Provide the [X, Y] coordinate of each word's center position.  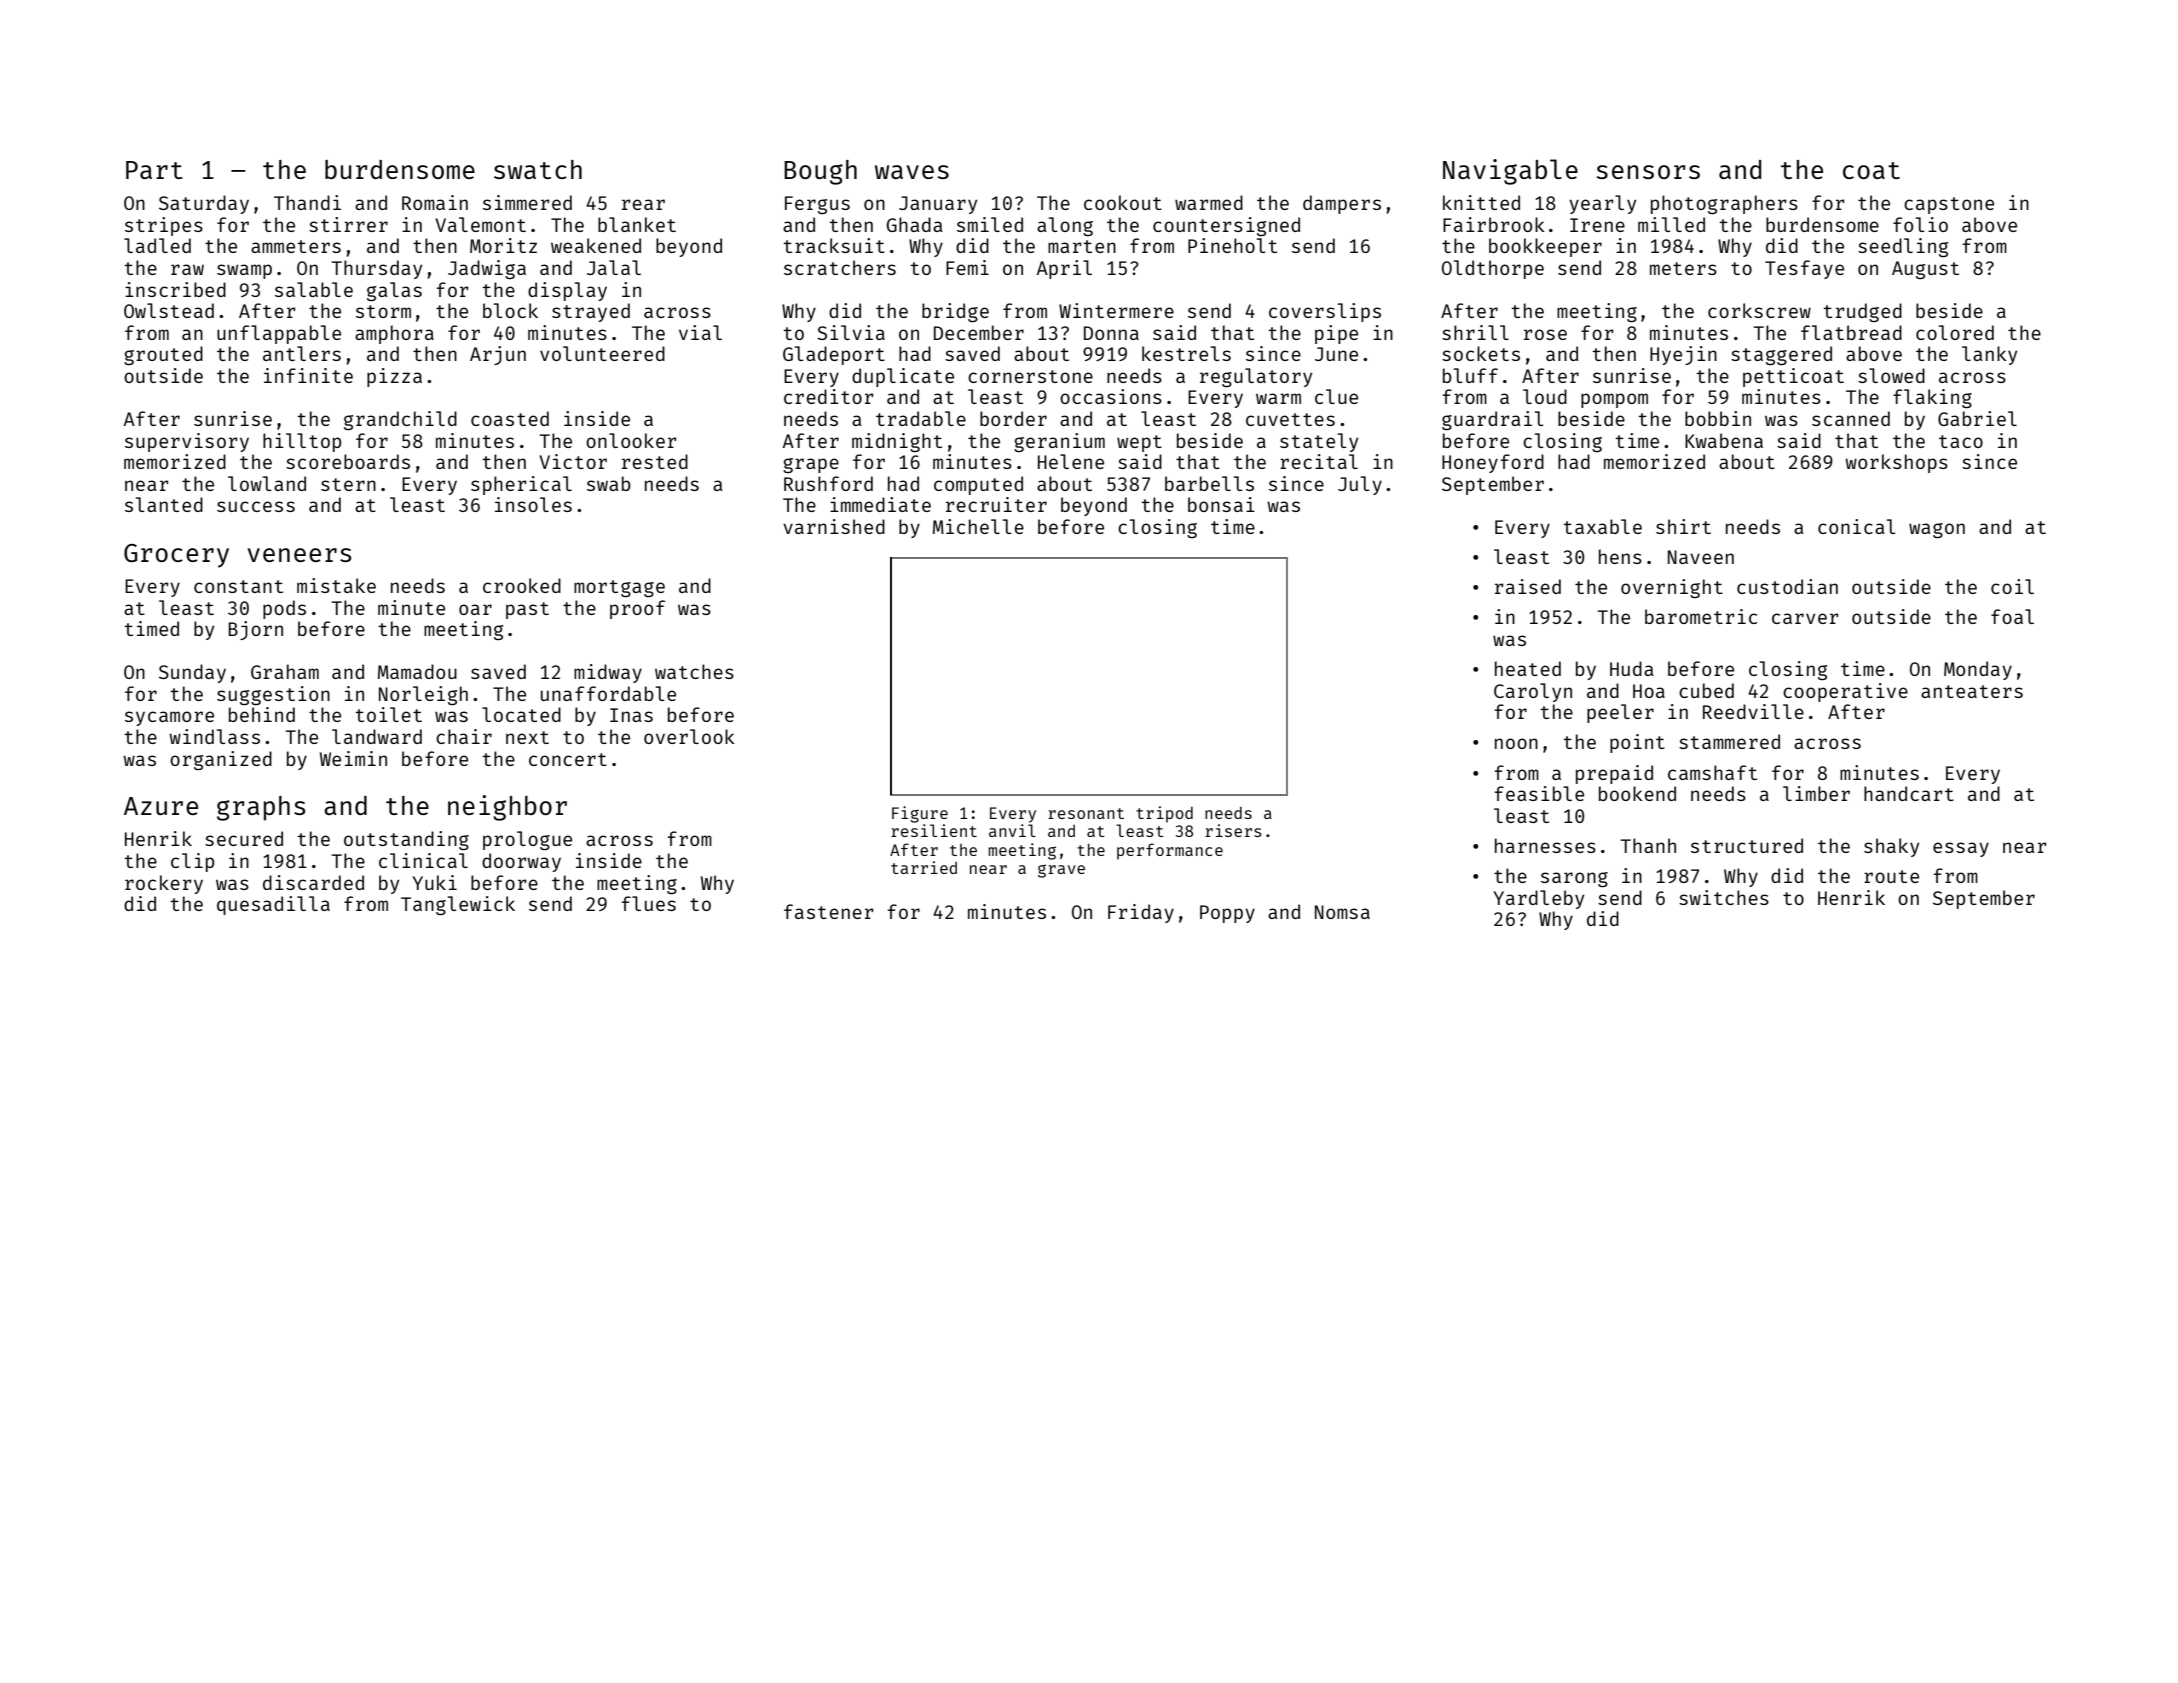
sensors [1648, 172]
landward [377, 736]
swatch [538, 169]
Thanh [1648, 845]
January [938, 205]
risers [1233, 830]
